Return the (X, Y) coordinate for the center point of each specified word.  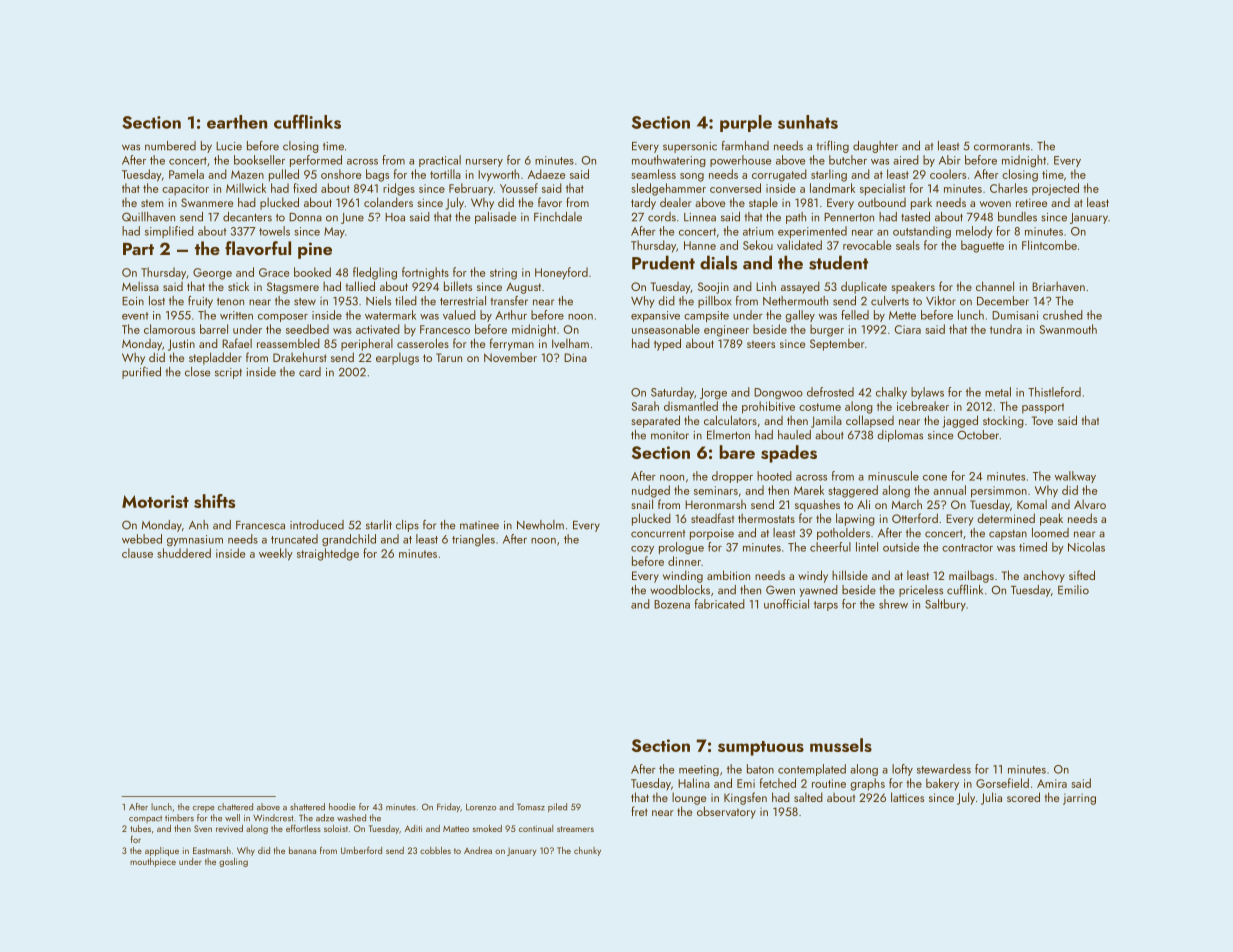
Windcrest (273, 818)
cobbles (435, 850)
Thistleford (1054, 392)
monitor (670, 435)
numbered (170, 146)
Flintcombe (1049, 245)
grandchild (349, 540)
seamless (653, 174)
